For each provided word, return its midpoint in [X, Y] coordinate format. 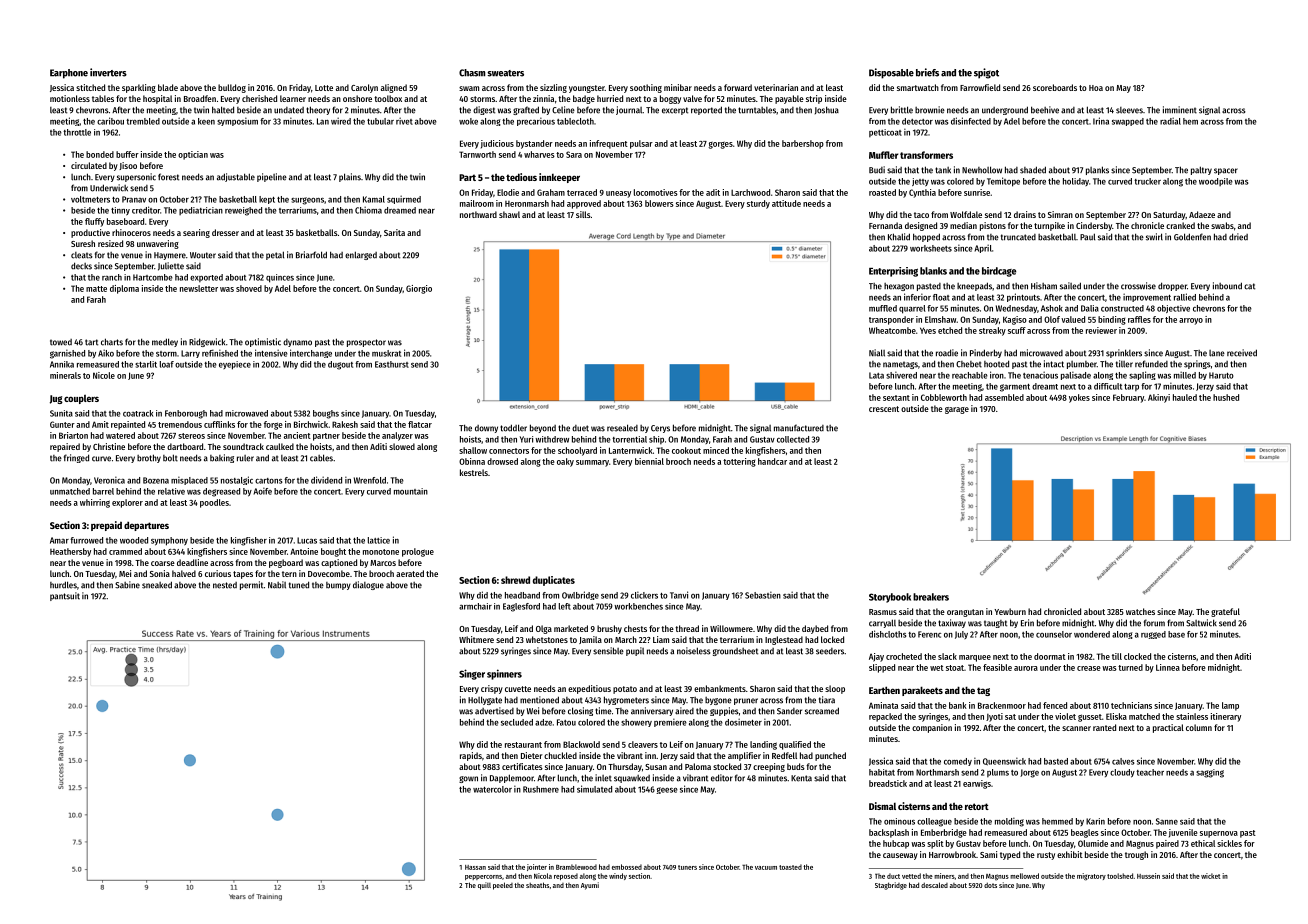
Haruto [1221, 375]
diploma [124, 289]
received [1242, 353]
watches [1140, 611]
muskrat [386, 353]
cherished [259, 98]
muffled [883, 308]
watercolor [492, 789]
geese [667, 790]
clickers [644, 595]
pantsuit [65, 596]
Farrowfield [980, 87]
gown [468, 779]
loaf [167, 364]
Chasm [472, 73]
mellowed [1024, 876]
